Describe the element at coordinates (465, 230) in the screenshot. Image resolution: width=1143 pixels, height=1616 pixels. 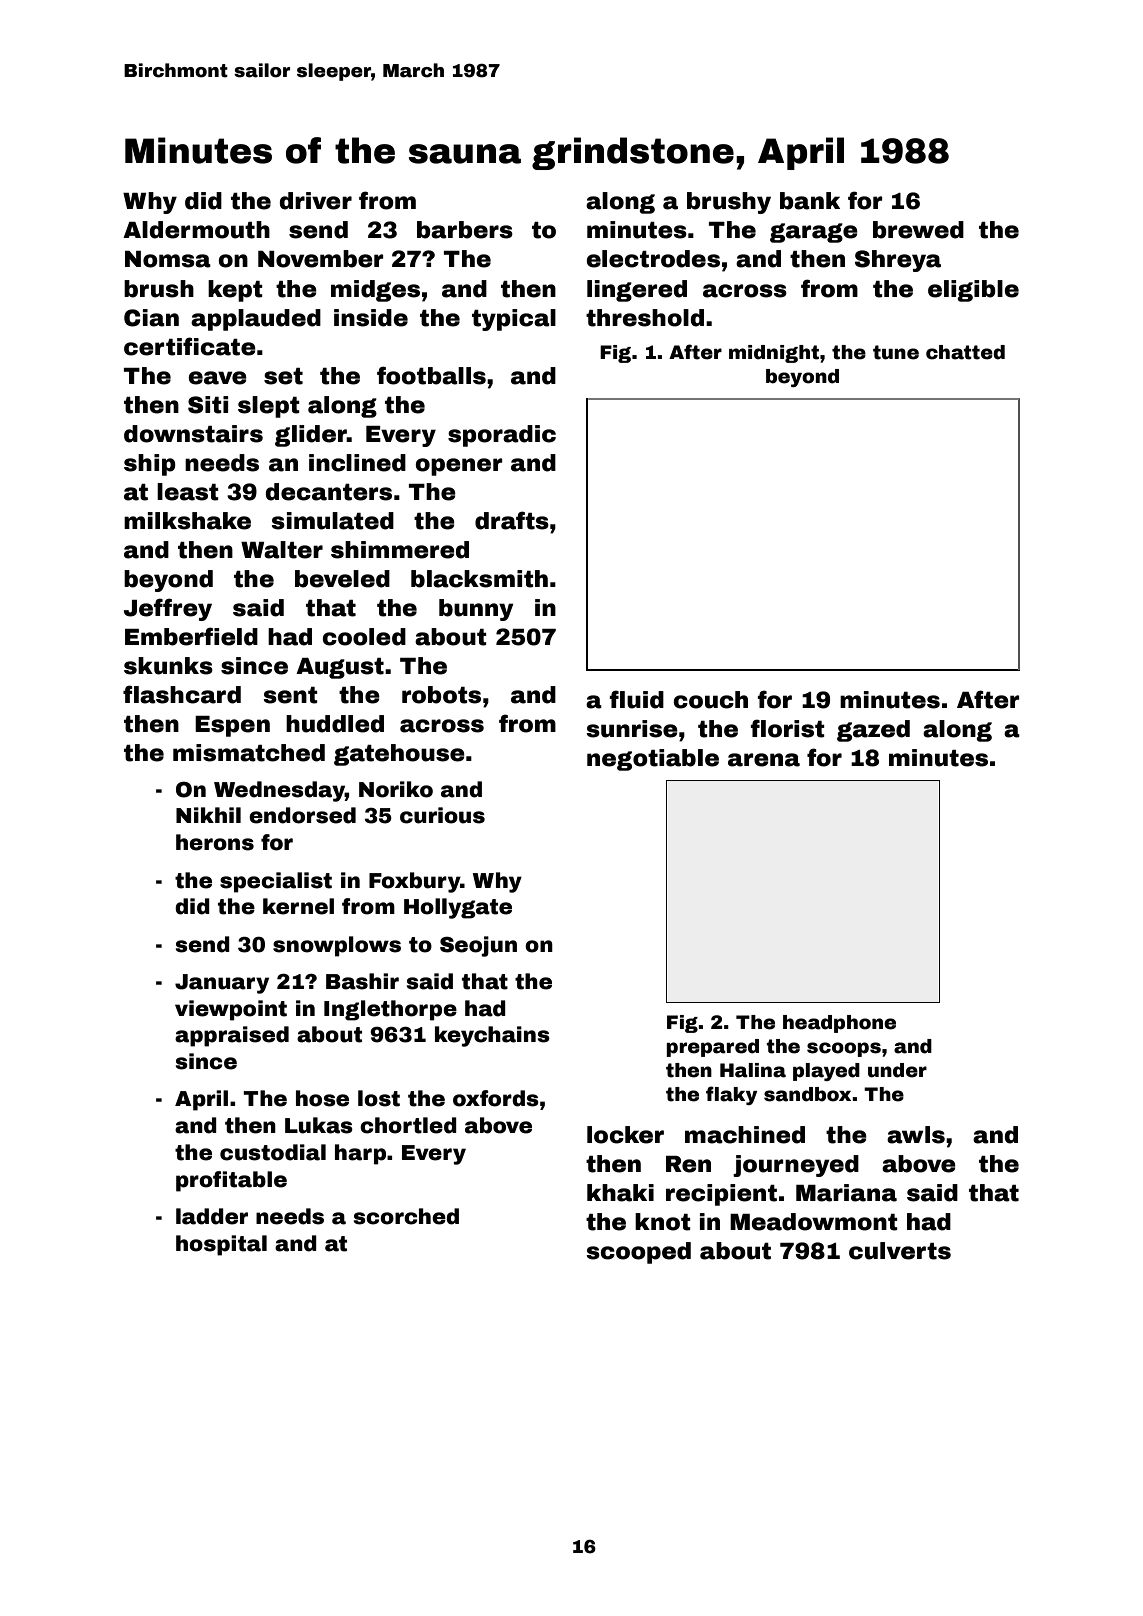
I see `barbers` at that location.
